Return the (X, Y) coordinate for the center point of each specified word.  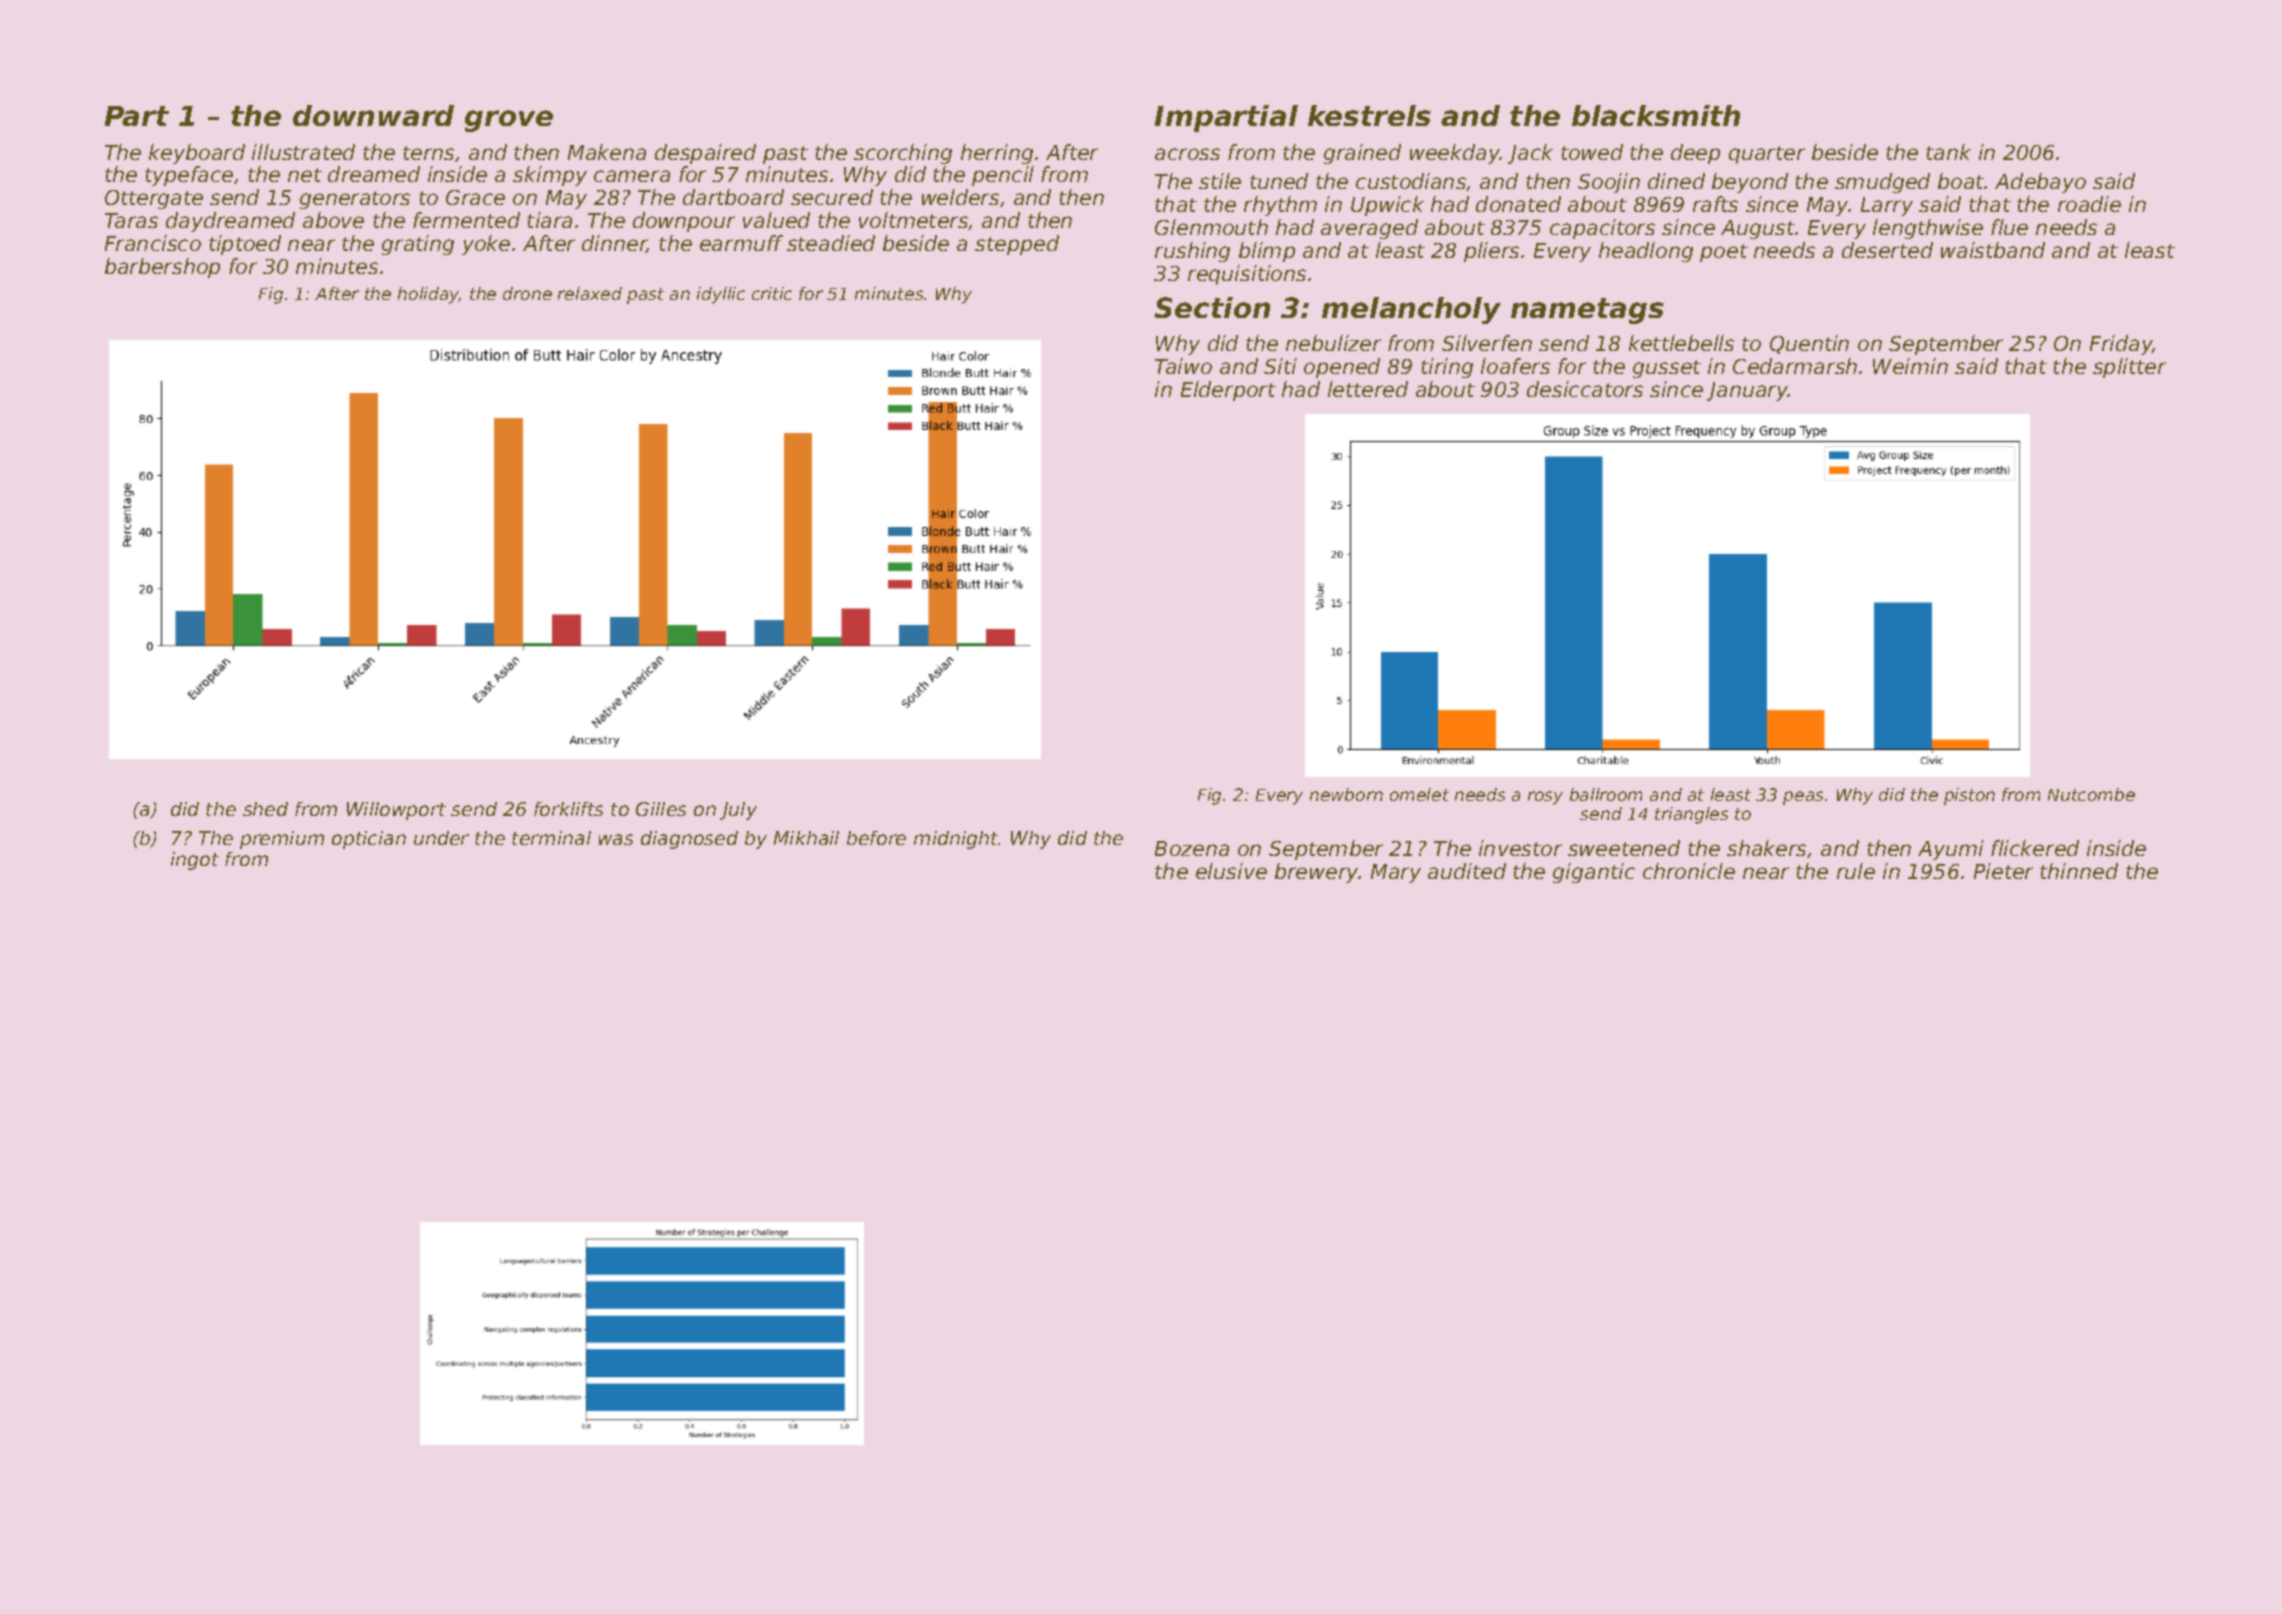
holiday (428, 295)
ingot (195, 861)
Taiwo (1183, 366)
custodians (1411, 182)
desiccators (1585, 389)
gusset (1667, 369)
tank (1948, 152)
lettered (1368, 389)
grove (509, 121)
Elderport (1228, 391)
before (876, 838)
